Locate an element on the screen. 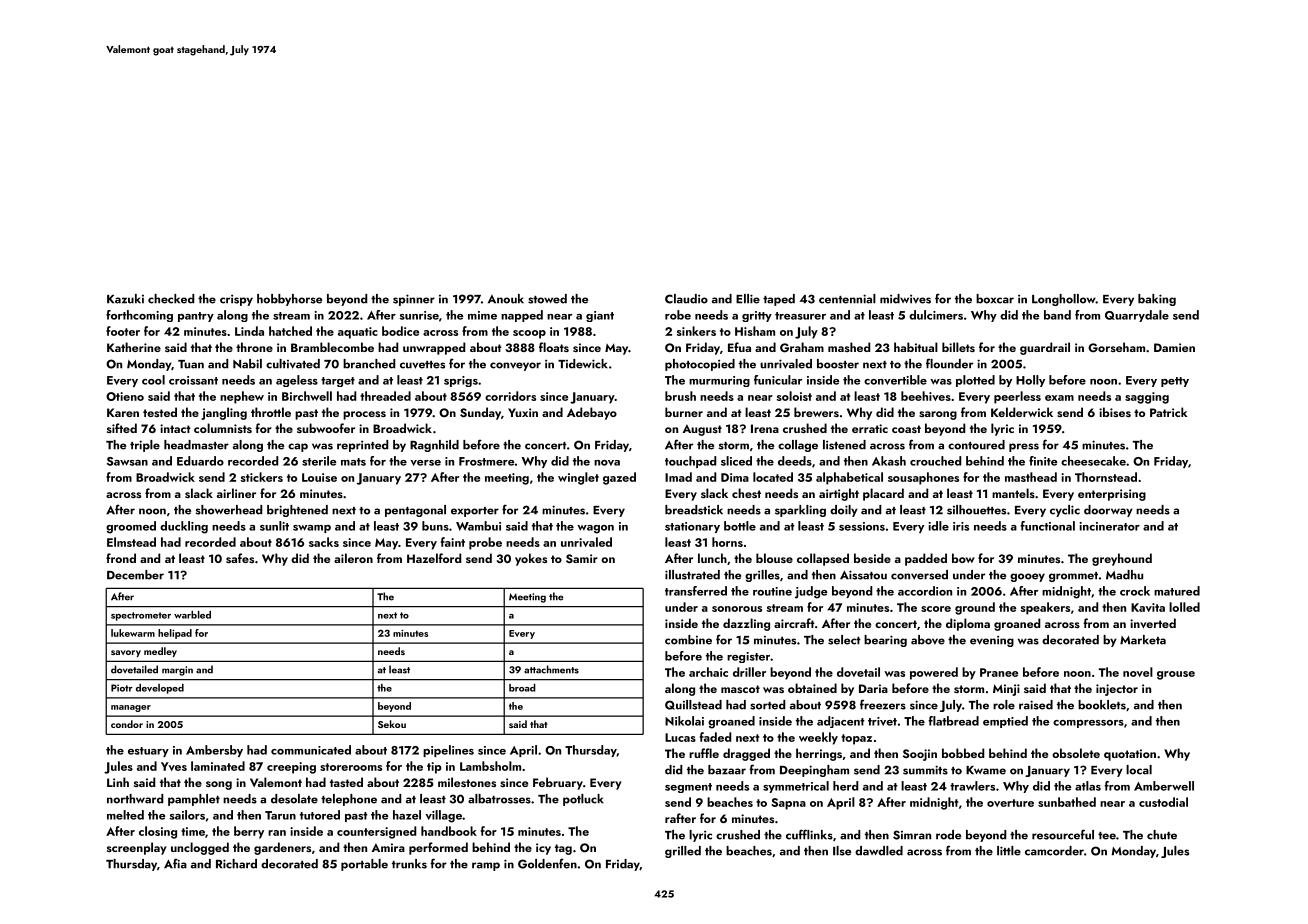  faint is located at coordinates (453, 542).
